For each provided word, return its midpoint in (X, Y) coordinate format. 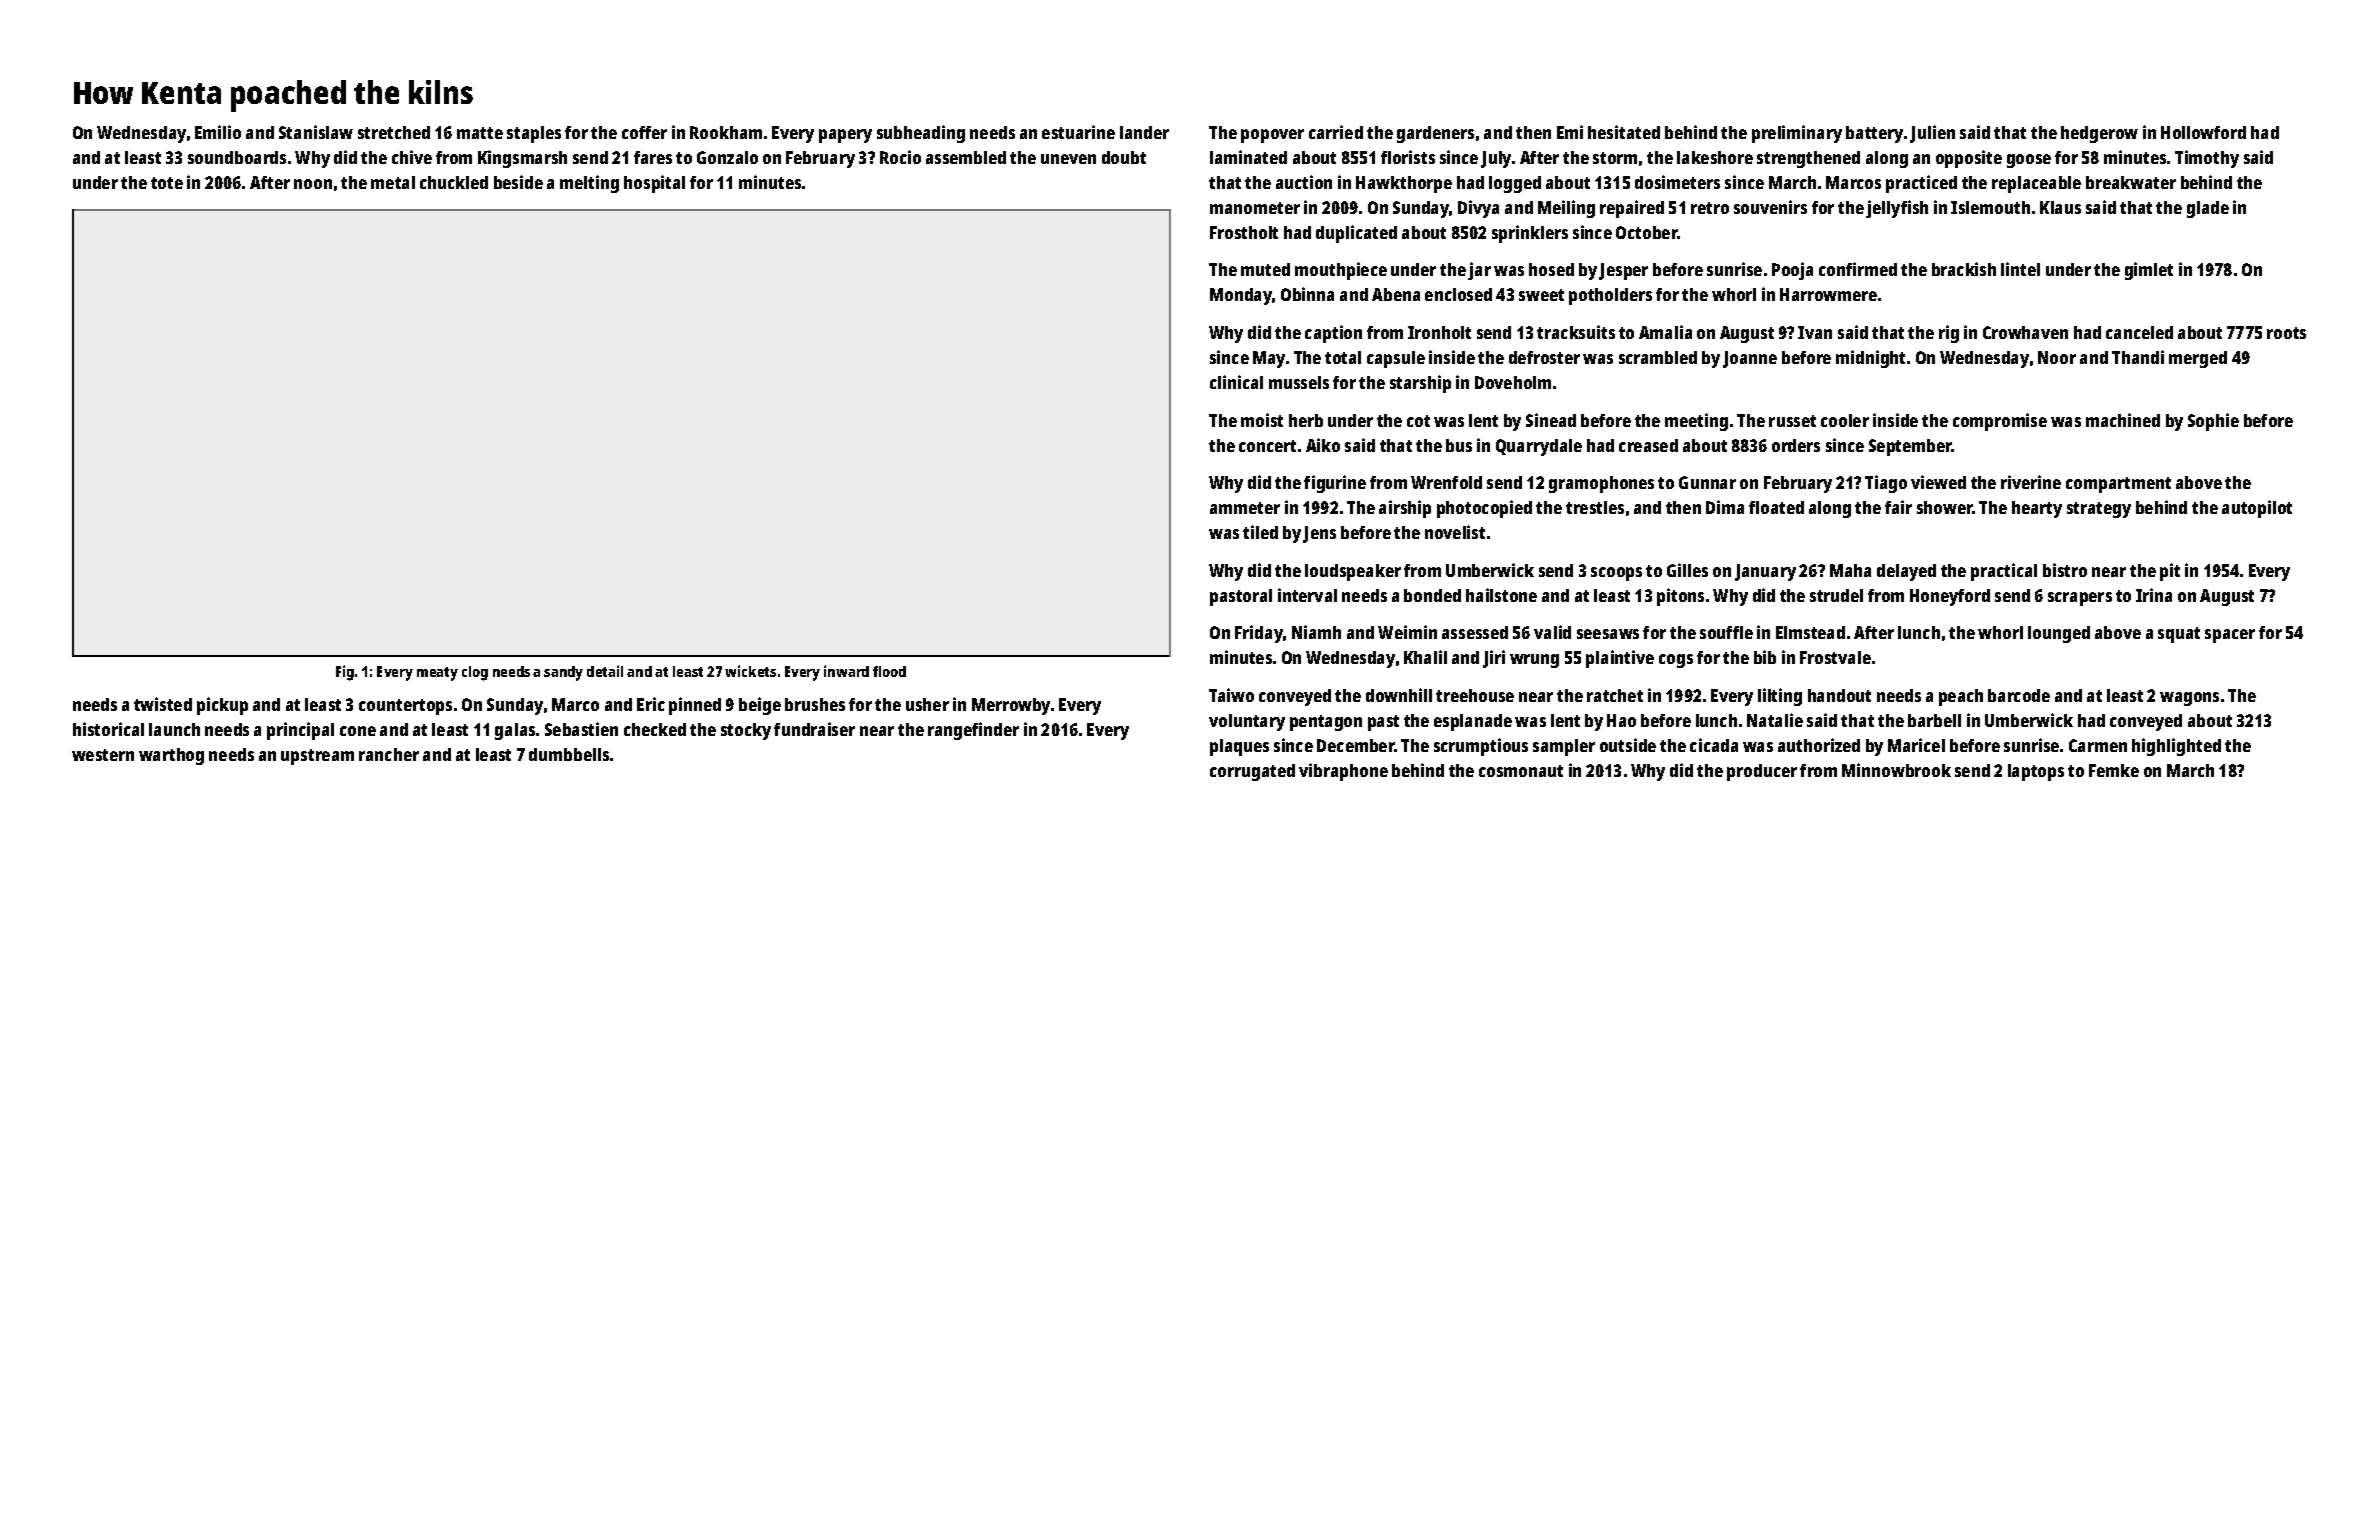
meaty (437, 674)
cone (358, 731)
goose (2029, 161)
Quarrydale (1539, 447)
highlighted (2176, 747)
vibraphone (1343, 772)
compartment (2118, 485)
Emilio (218, 132)
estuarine (1078, 132)
